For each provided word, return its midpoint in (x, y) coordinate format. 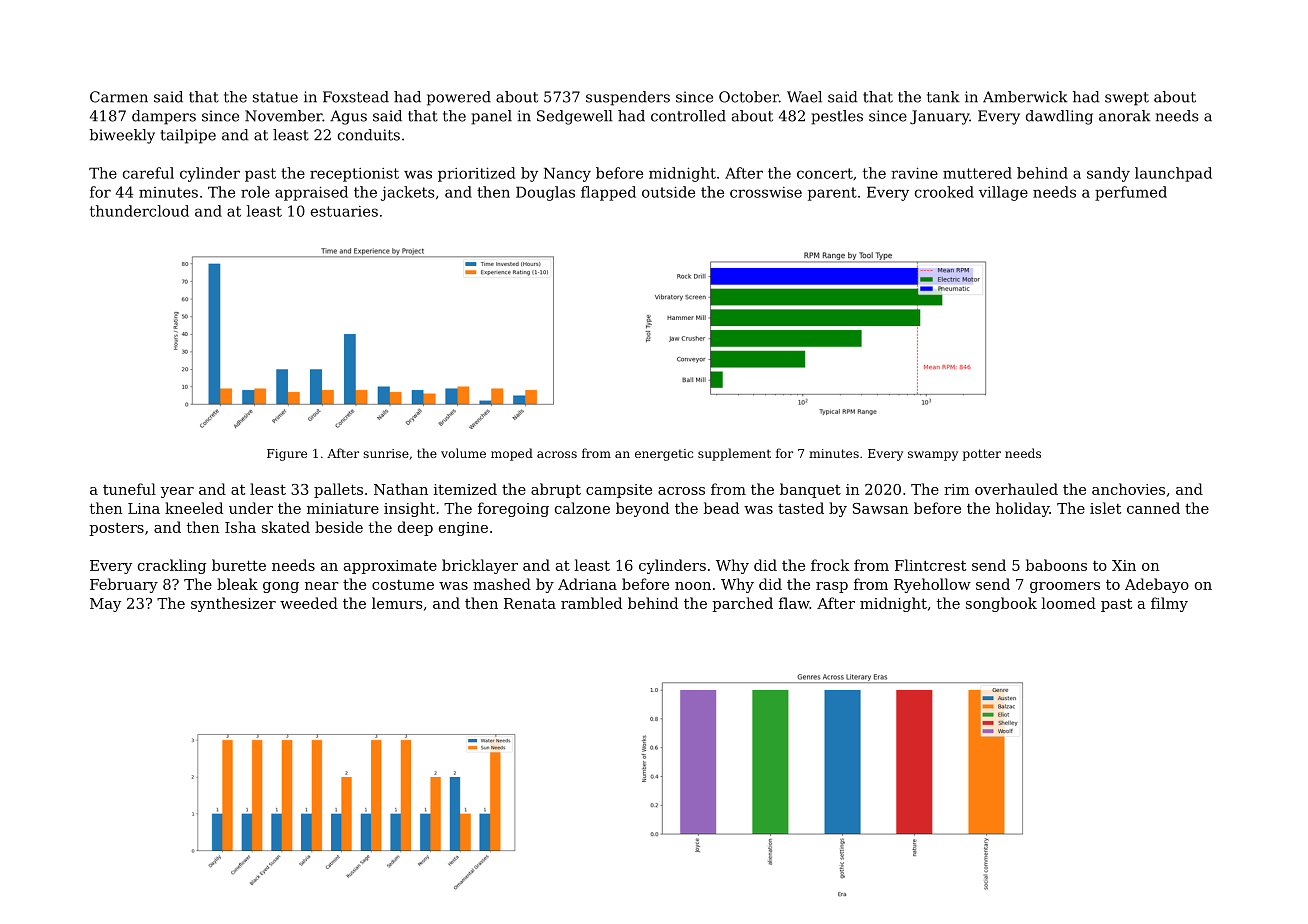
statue (275, 97)
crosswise (766, 192)
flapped (608, 193)
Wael (804, 97)
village (1003, 193)
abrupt (556, 490)
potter (982, 455)
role (255, 192)
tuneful (129, 489)
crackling (172, 566)
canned (1153, 508)
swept (1127, 99)
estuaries (344, 211)
